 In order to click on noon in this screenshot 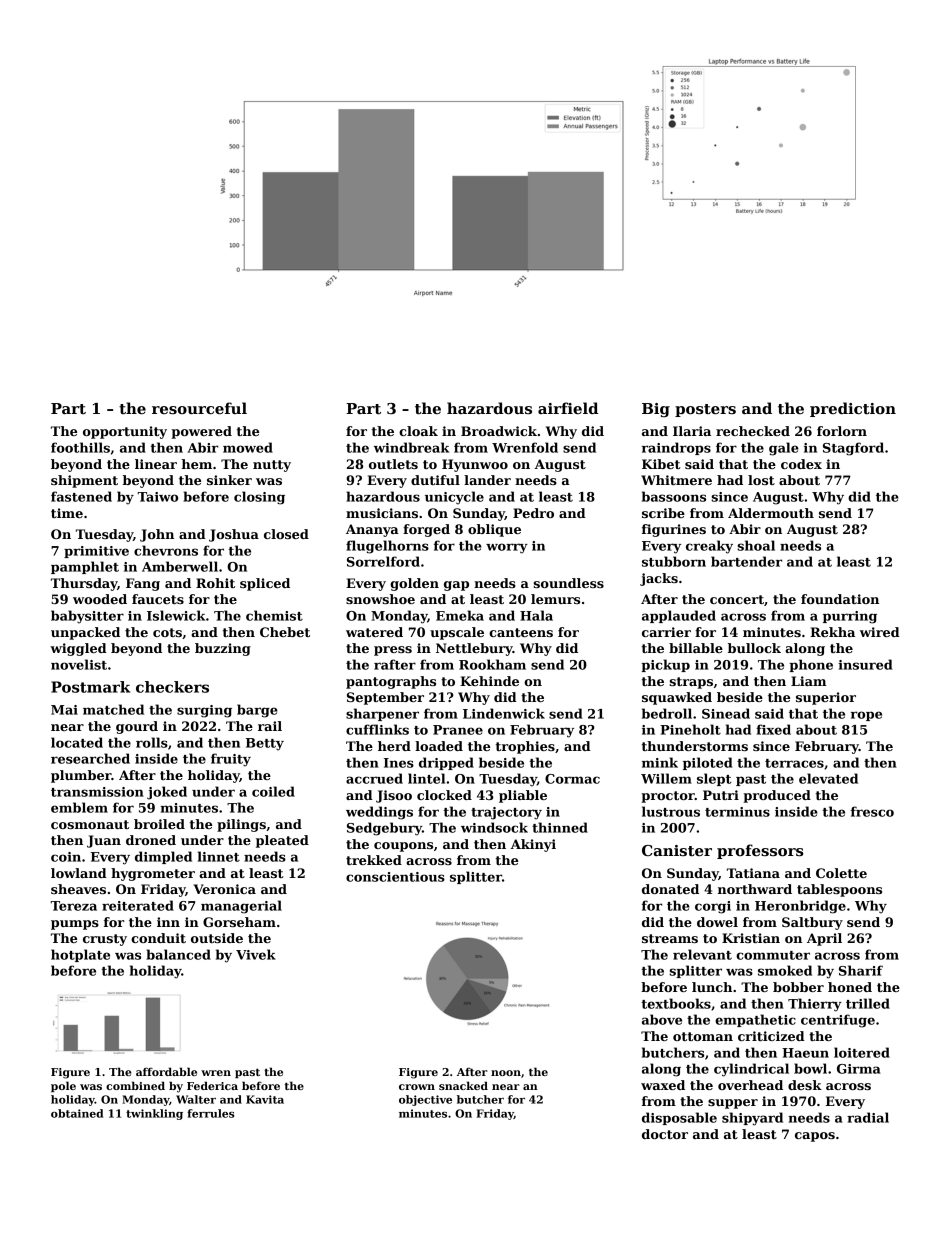, I will do `click(506, 1073)`.
